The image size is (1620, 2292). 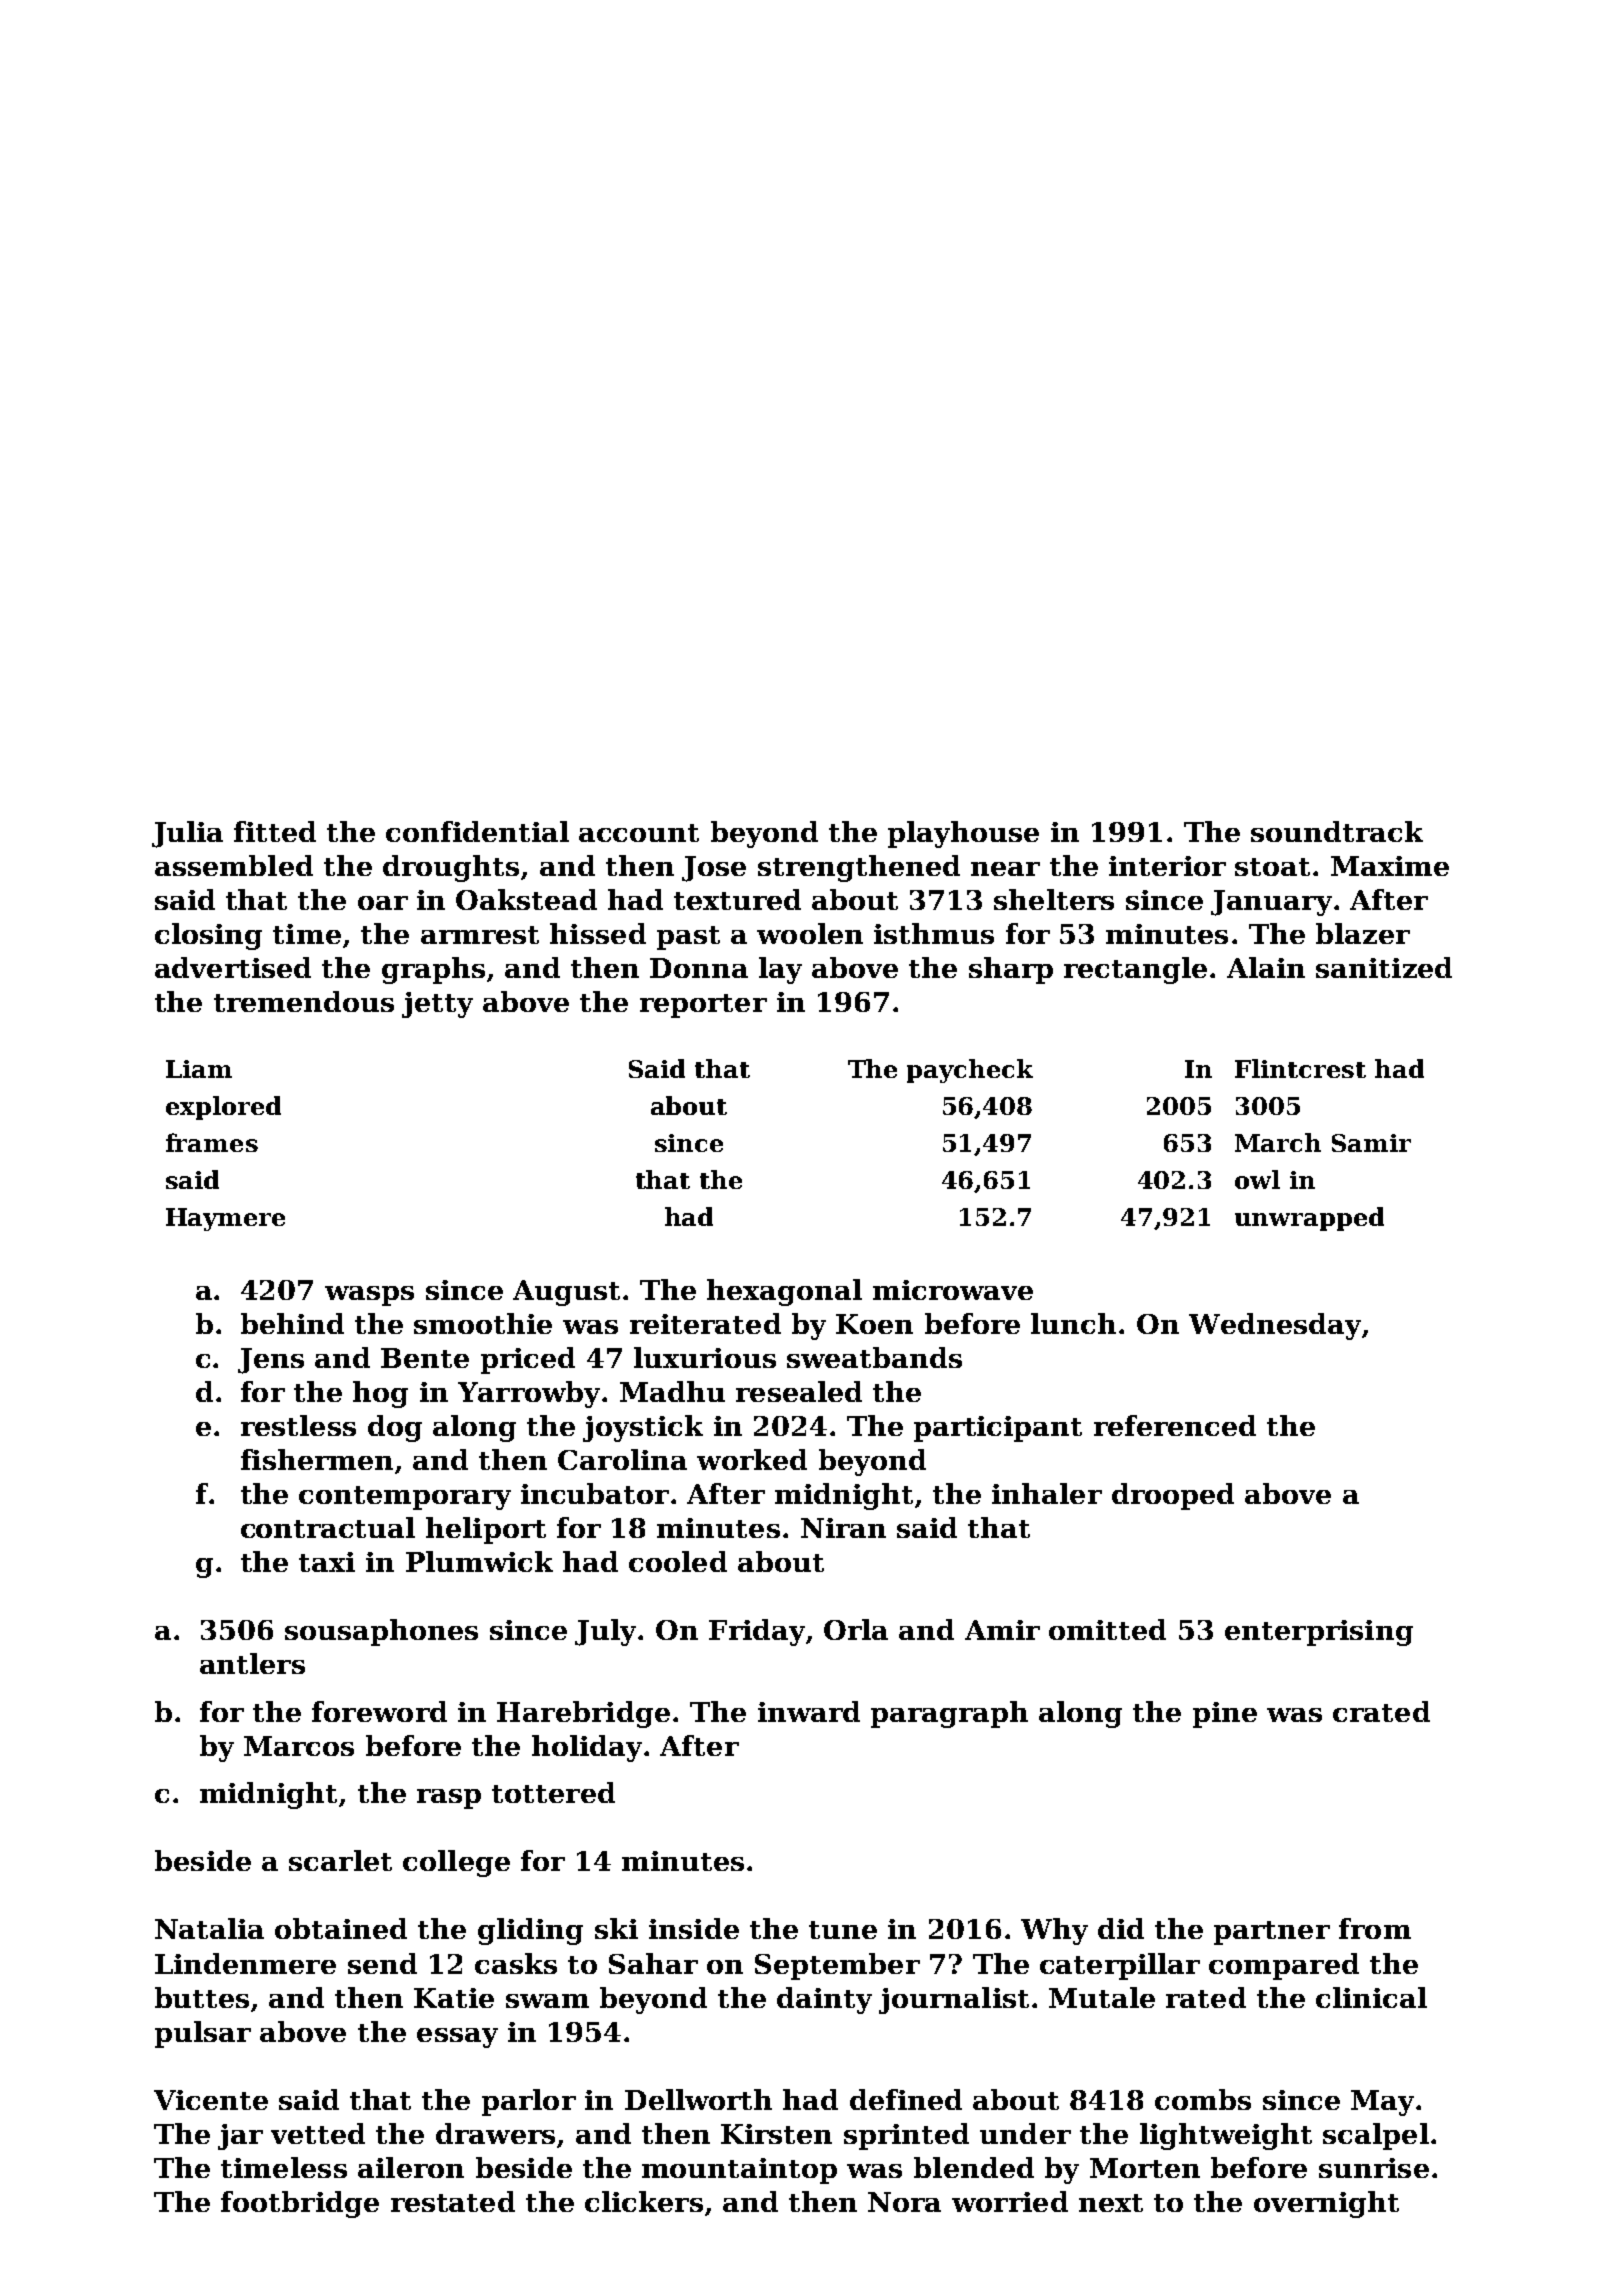 What do you see at coordinates (304, 1001) in the document?
I see `tremendous` at bounding box center [304, 1001].
